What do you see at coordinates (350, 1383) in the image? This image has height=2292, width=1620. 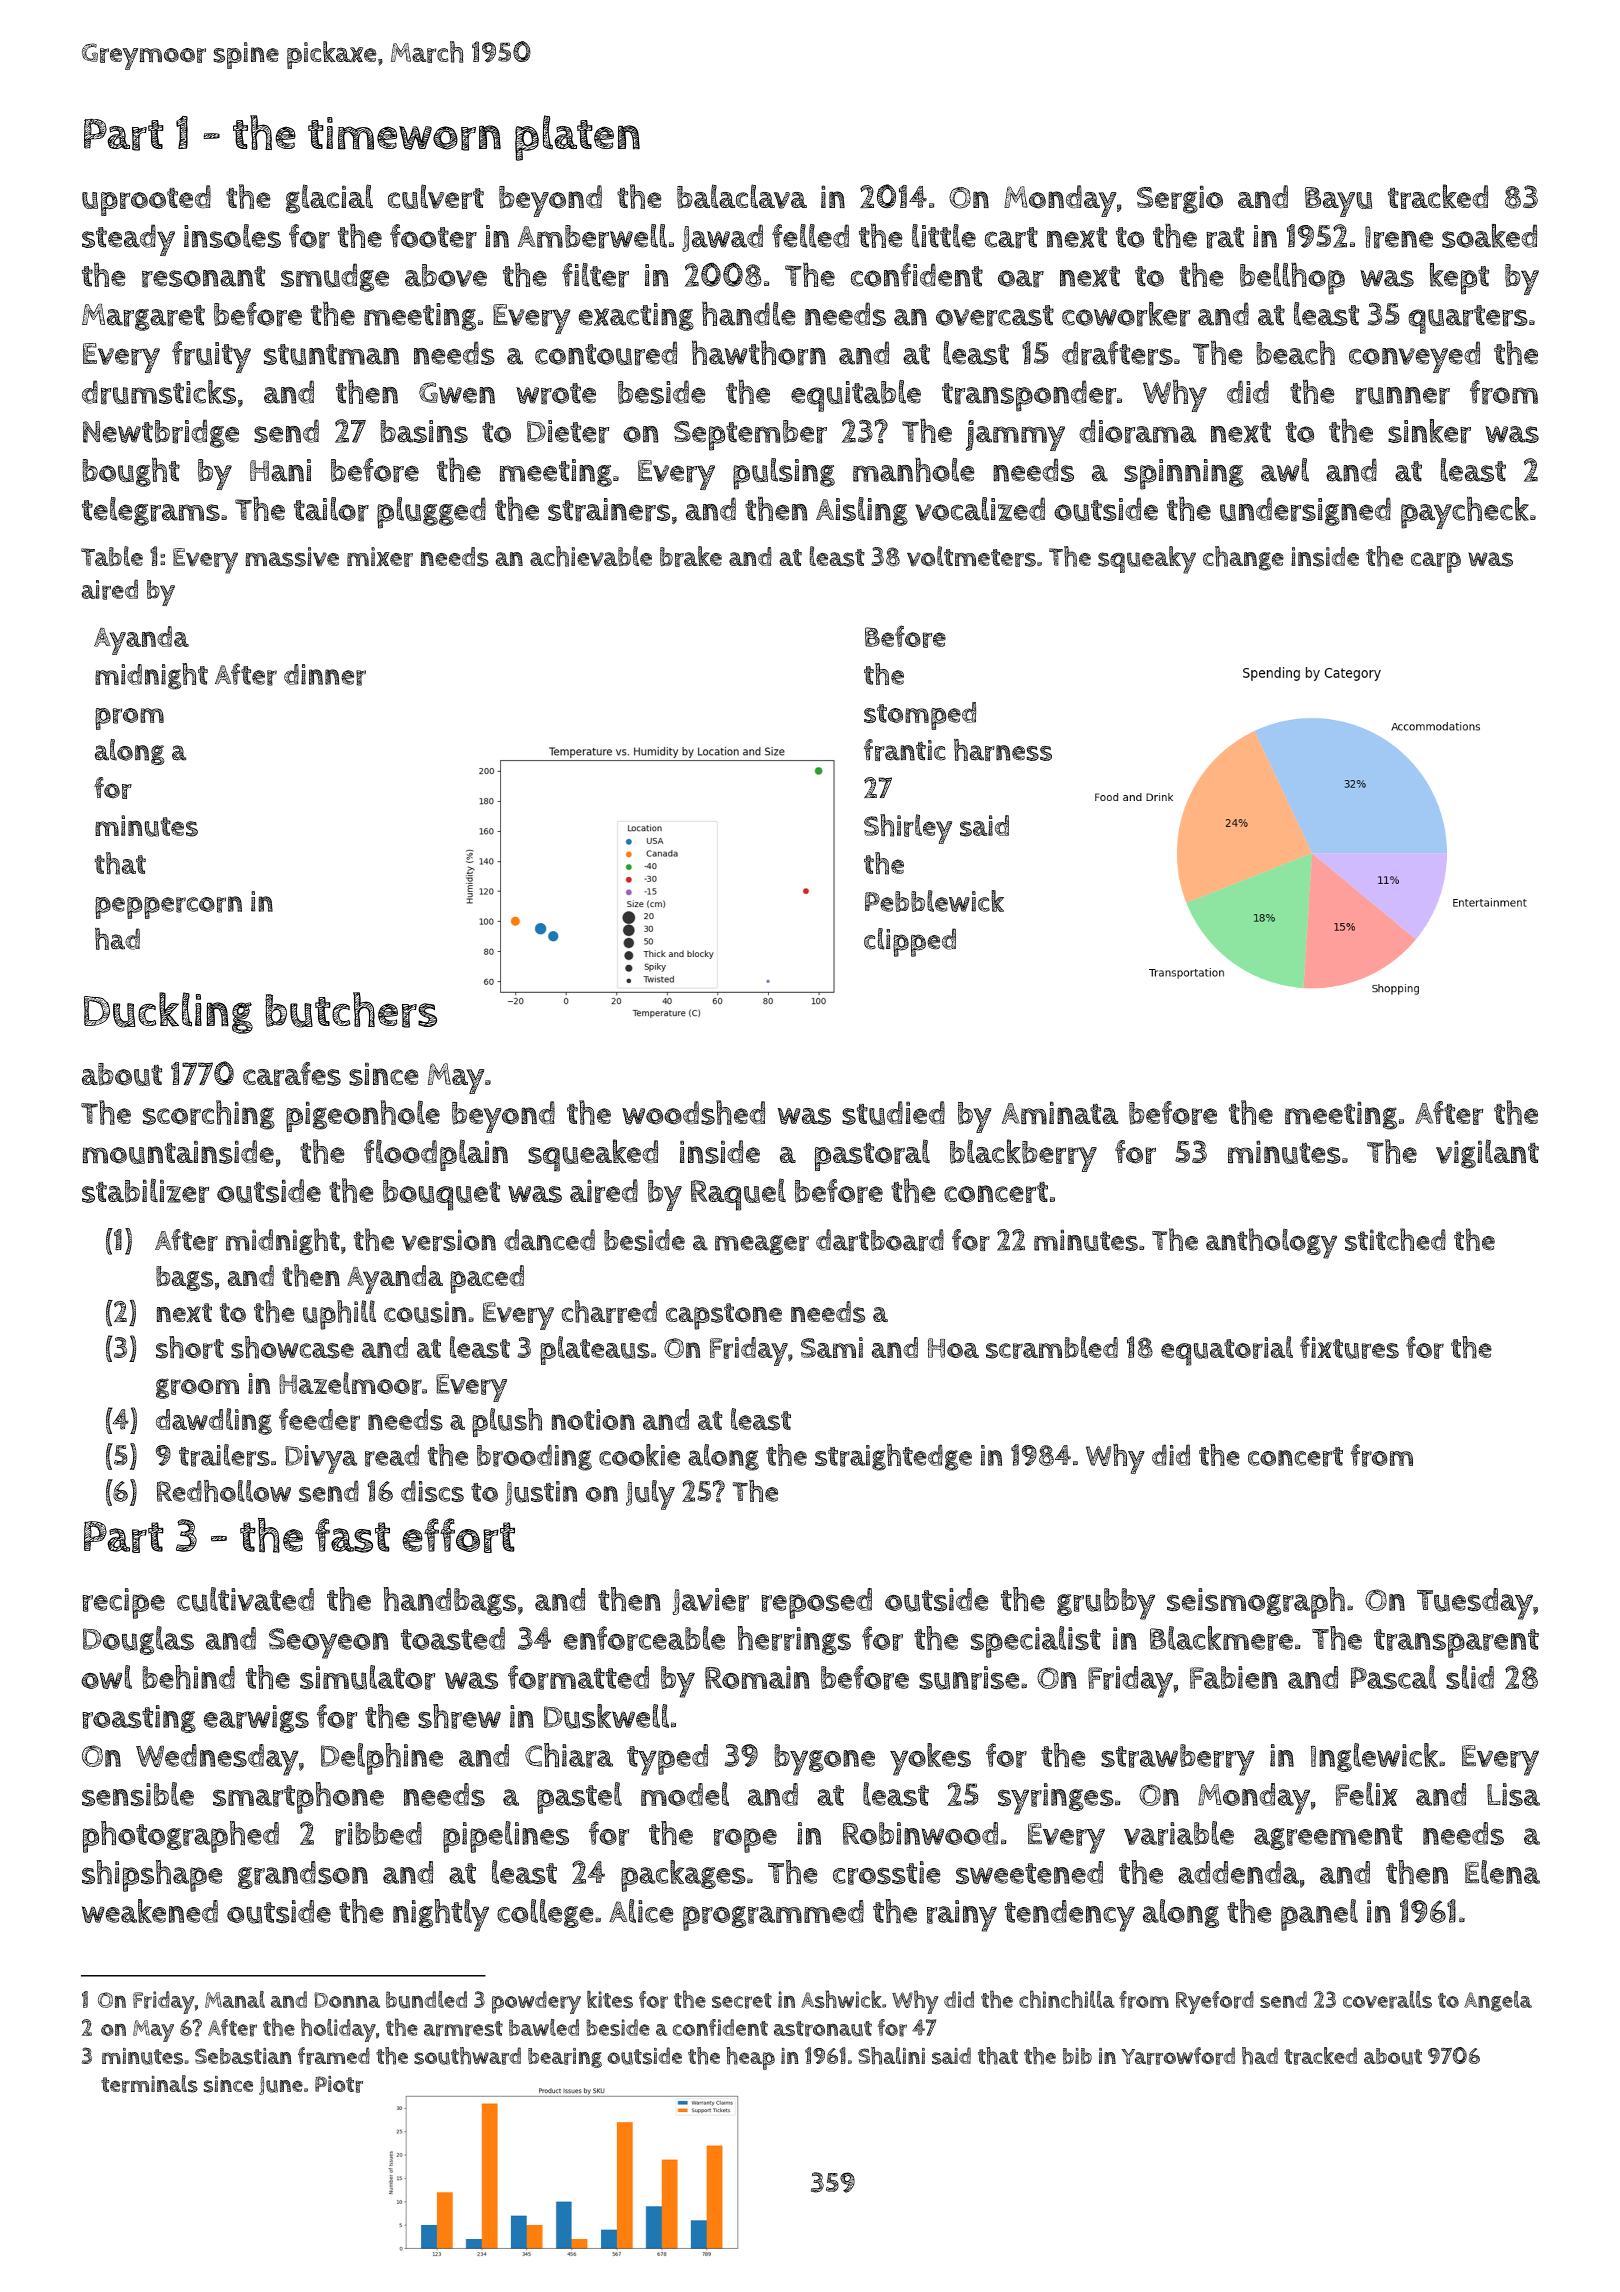 I see `Hazelmoor` at bounding box center [350, 1383].
